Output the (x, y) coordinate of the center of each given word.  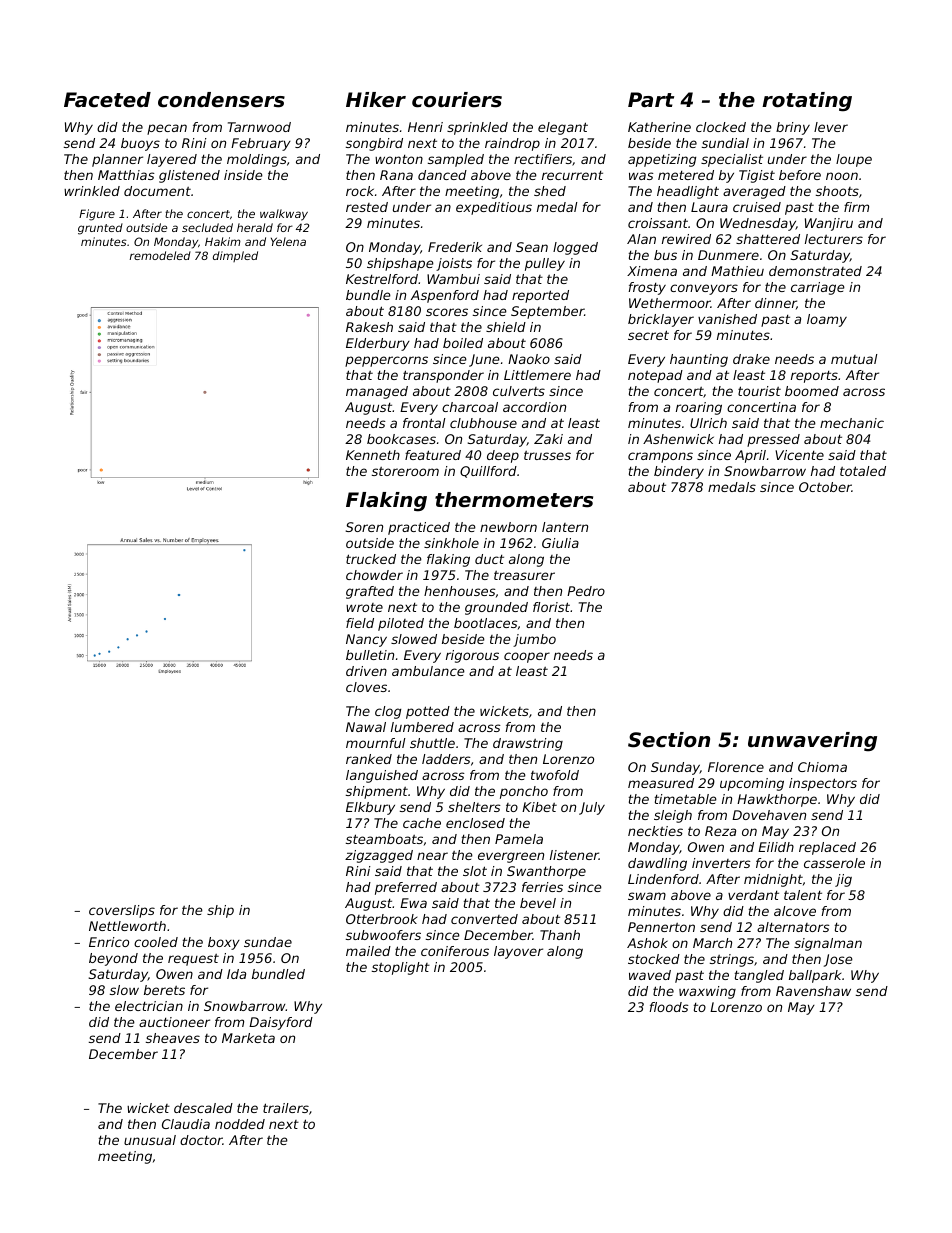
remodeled (160, 255)
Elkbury (370, 808)
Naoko (529, 359)
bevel (538, 903)
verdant (753, 895)
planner (117, 160)
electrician (149, 1006)
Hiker (376, 100)
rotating (807, 102)
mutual (854, 359)
